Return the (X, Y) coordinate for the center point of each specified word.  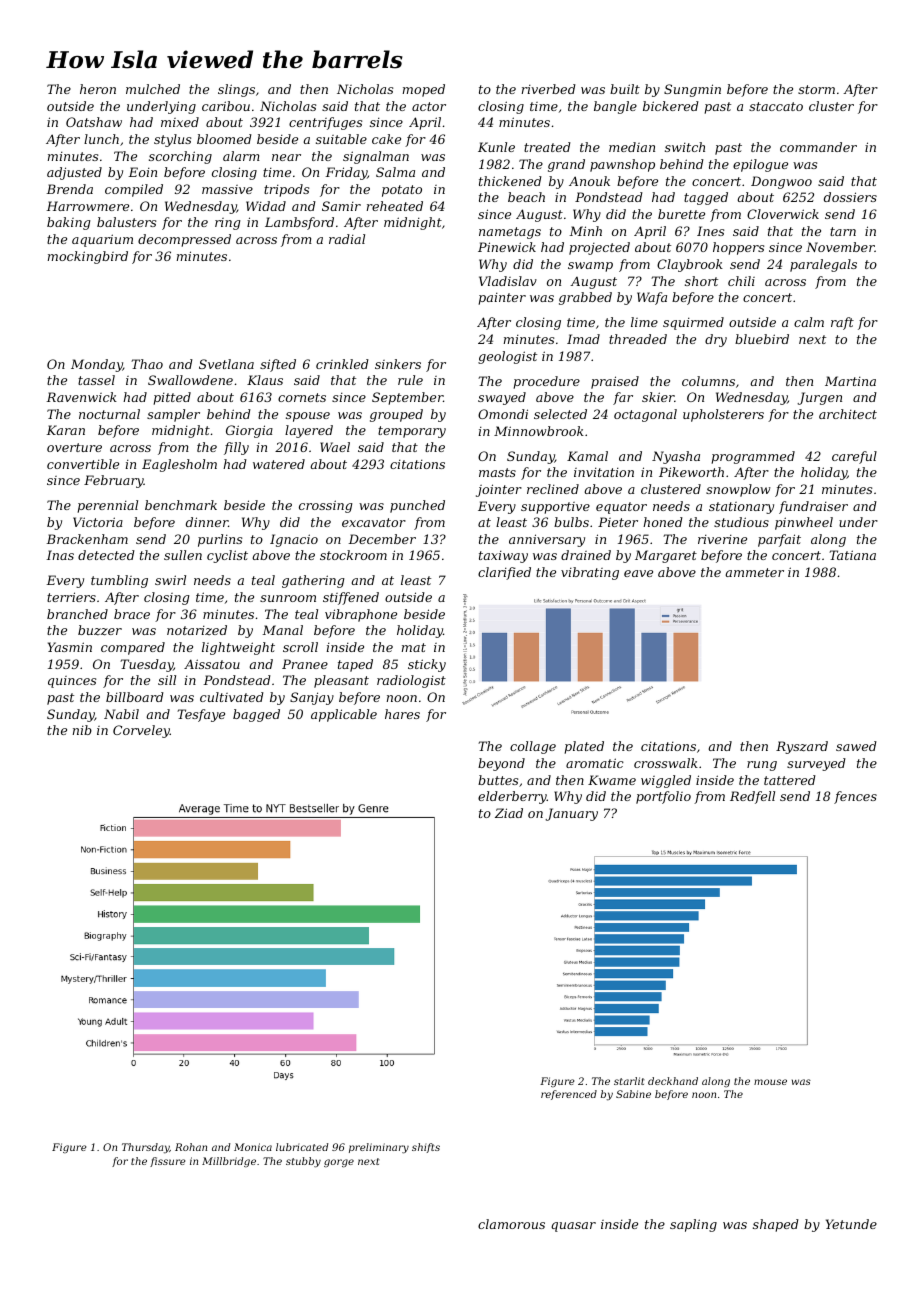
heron (98, 89)
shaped (776, 1225)
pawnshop (622, 165)
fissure (167, 1162)
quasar (573, 1227)
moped (424, 90)
